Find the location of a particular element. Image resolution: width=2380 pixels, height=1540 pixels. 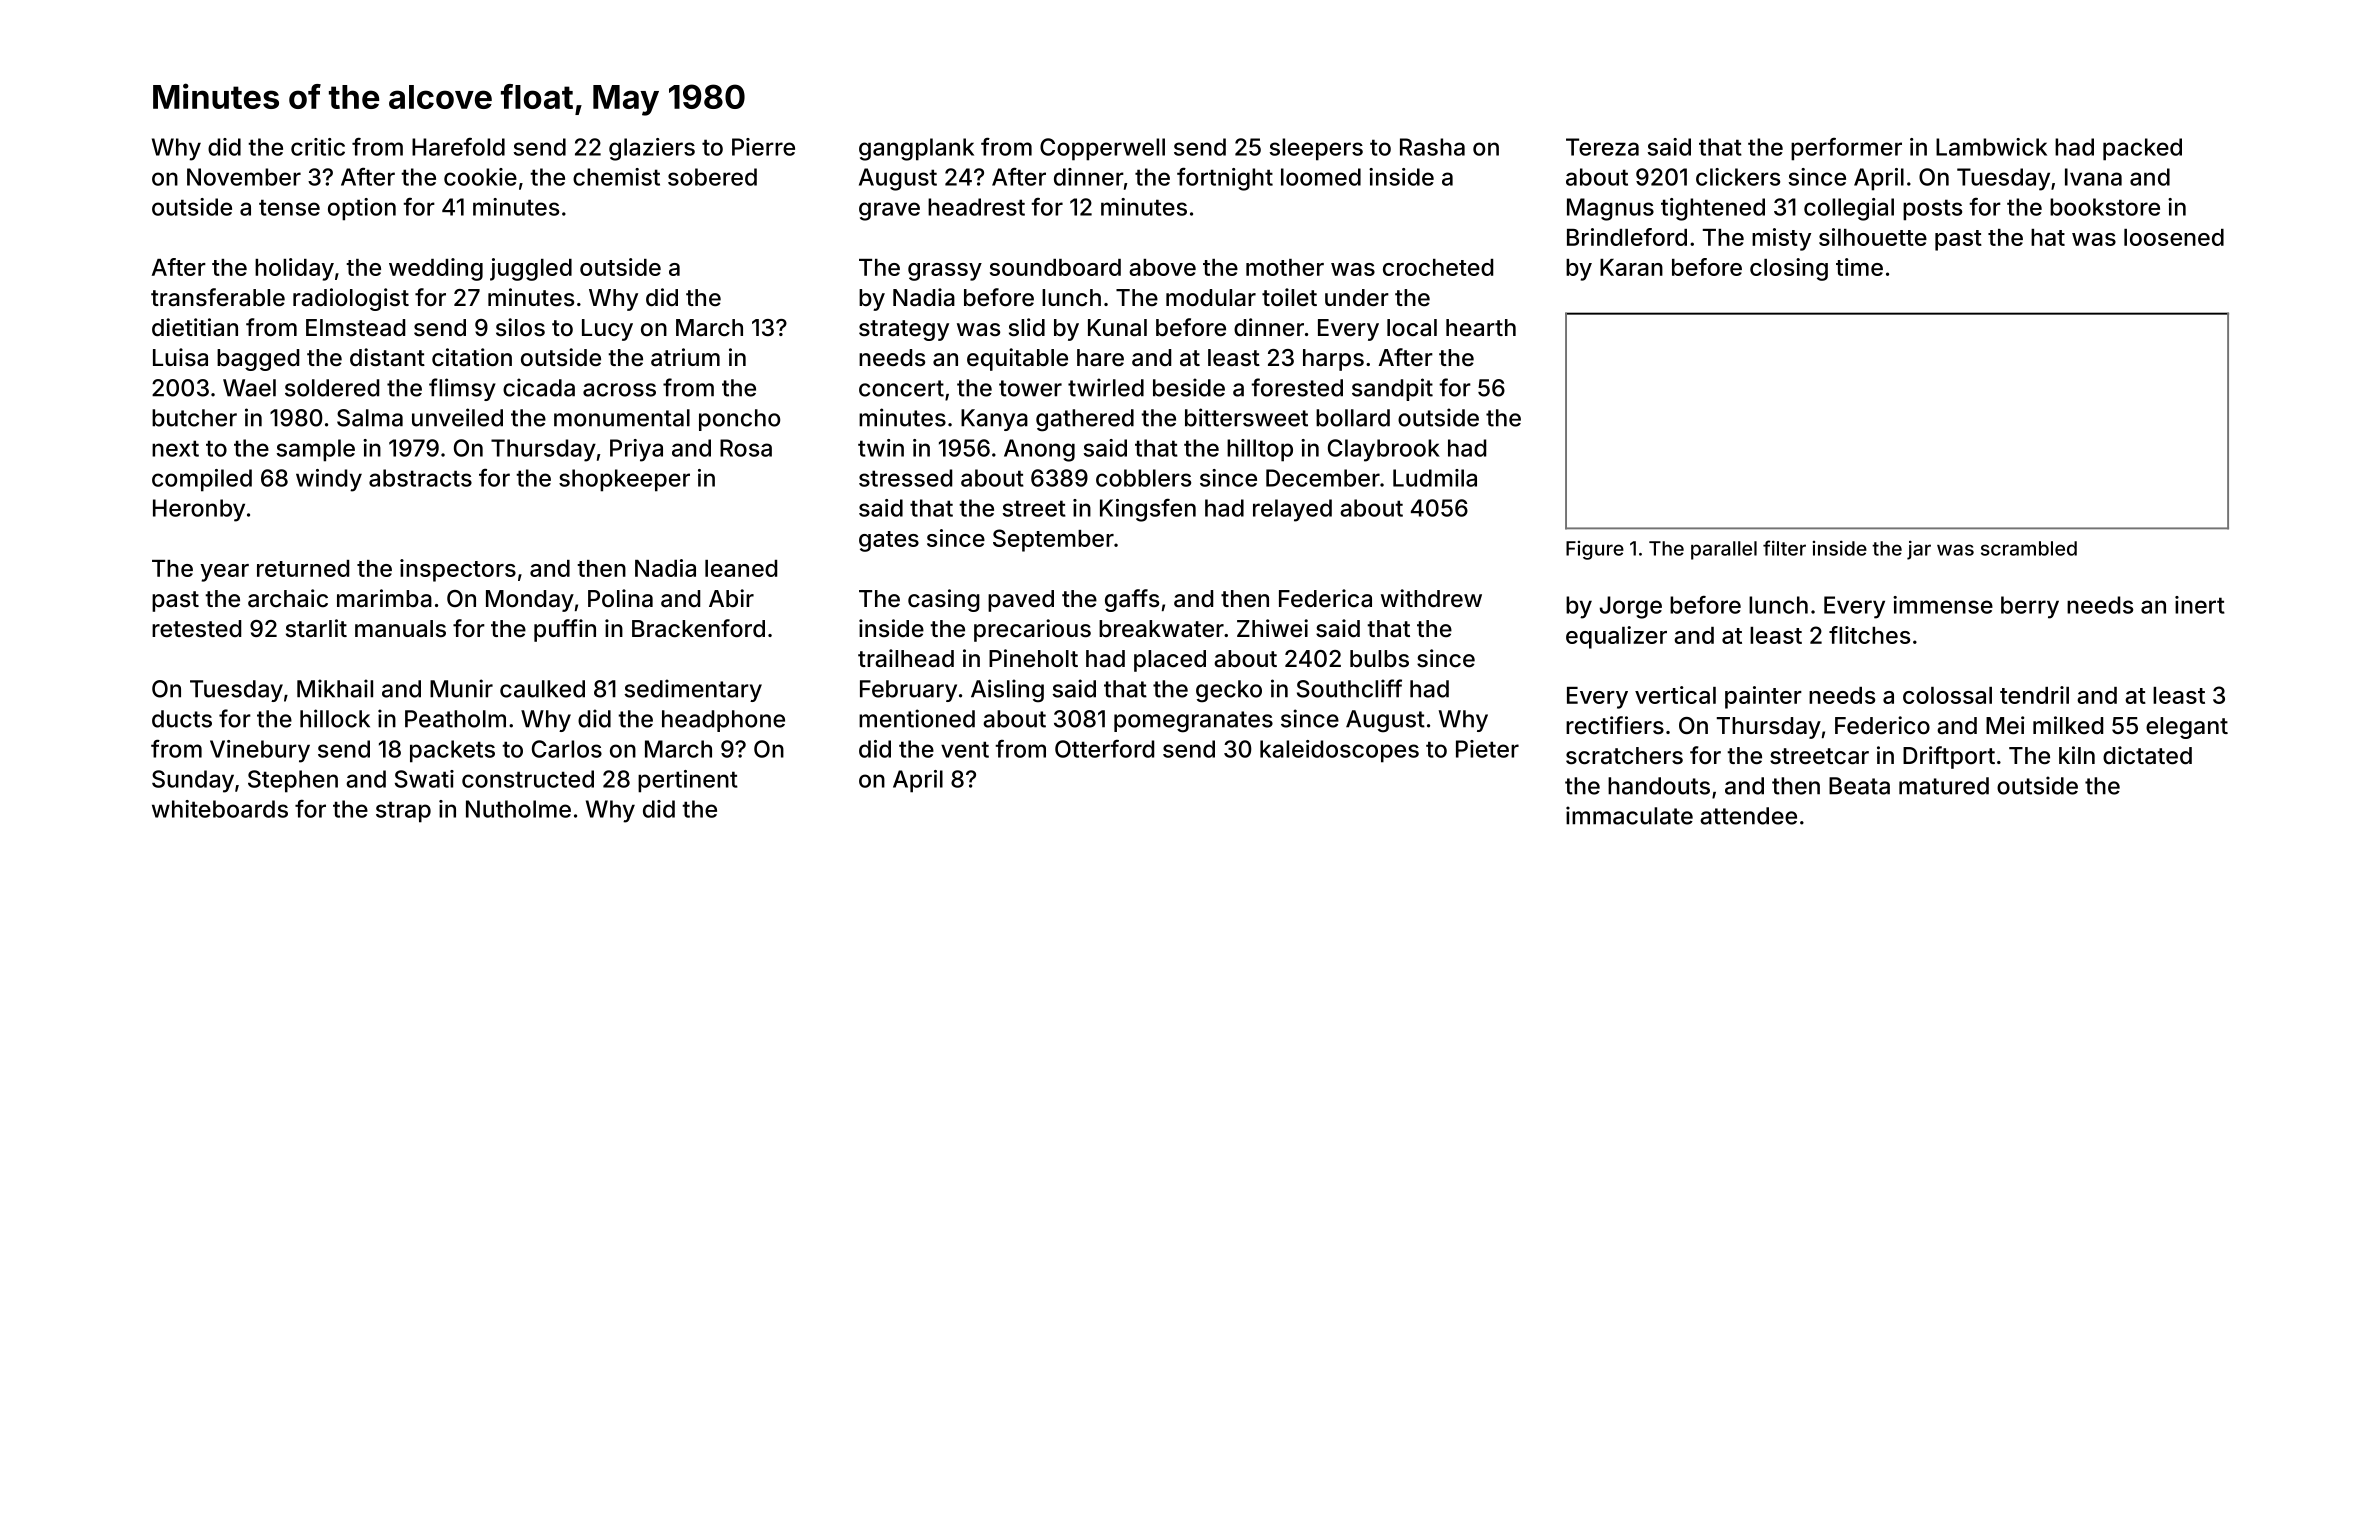

time is located at coordinates (1859, 267).
